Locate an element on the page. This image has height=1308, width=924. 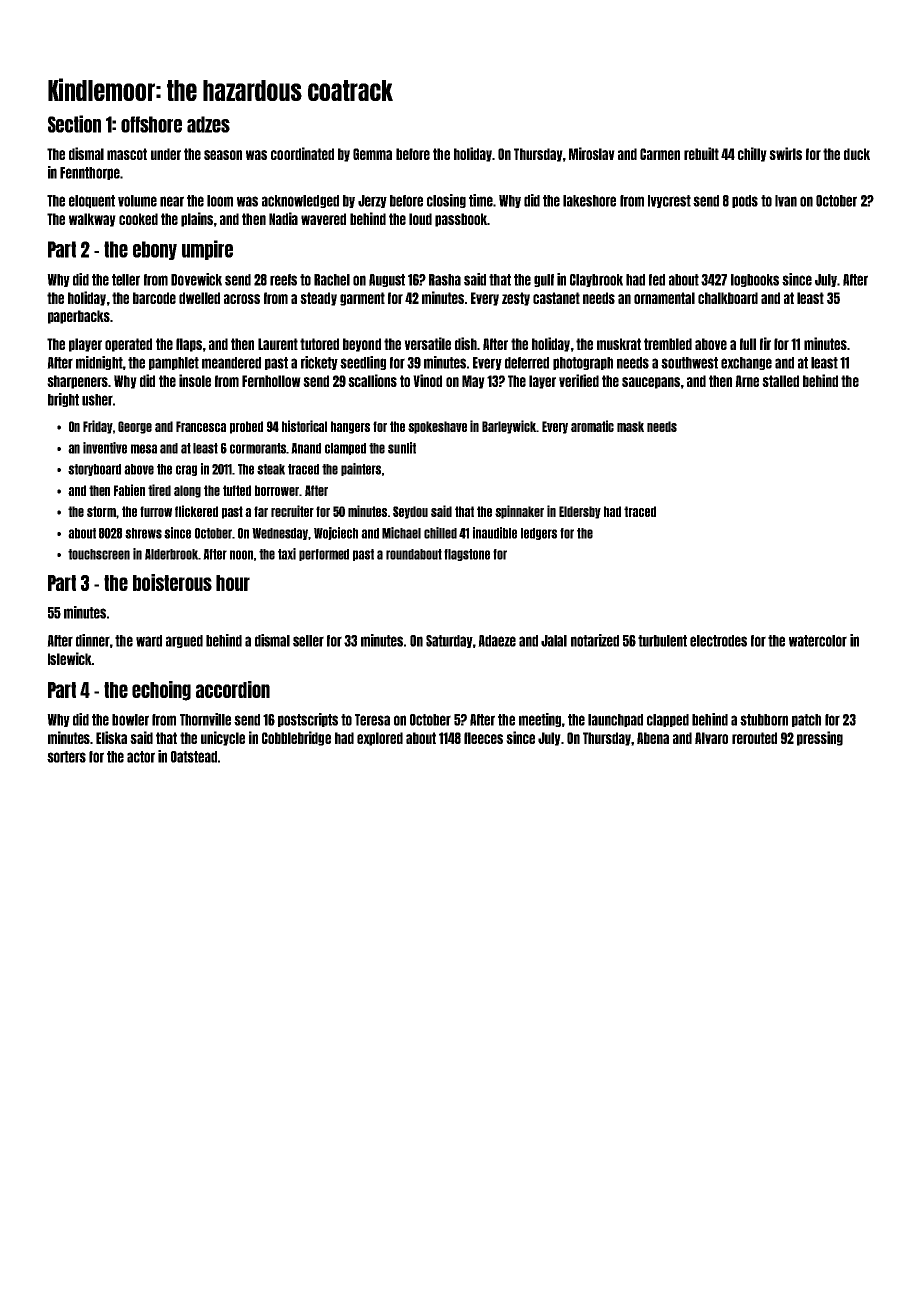
boisterous is located at coordinates (172, 582).
